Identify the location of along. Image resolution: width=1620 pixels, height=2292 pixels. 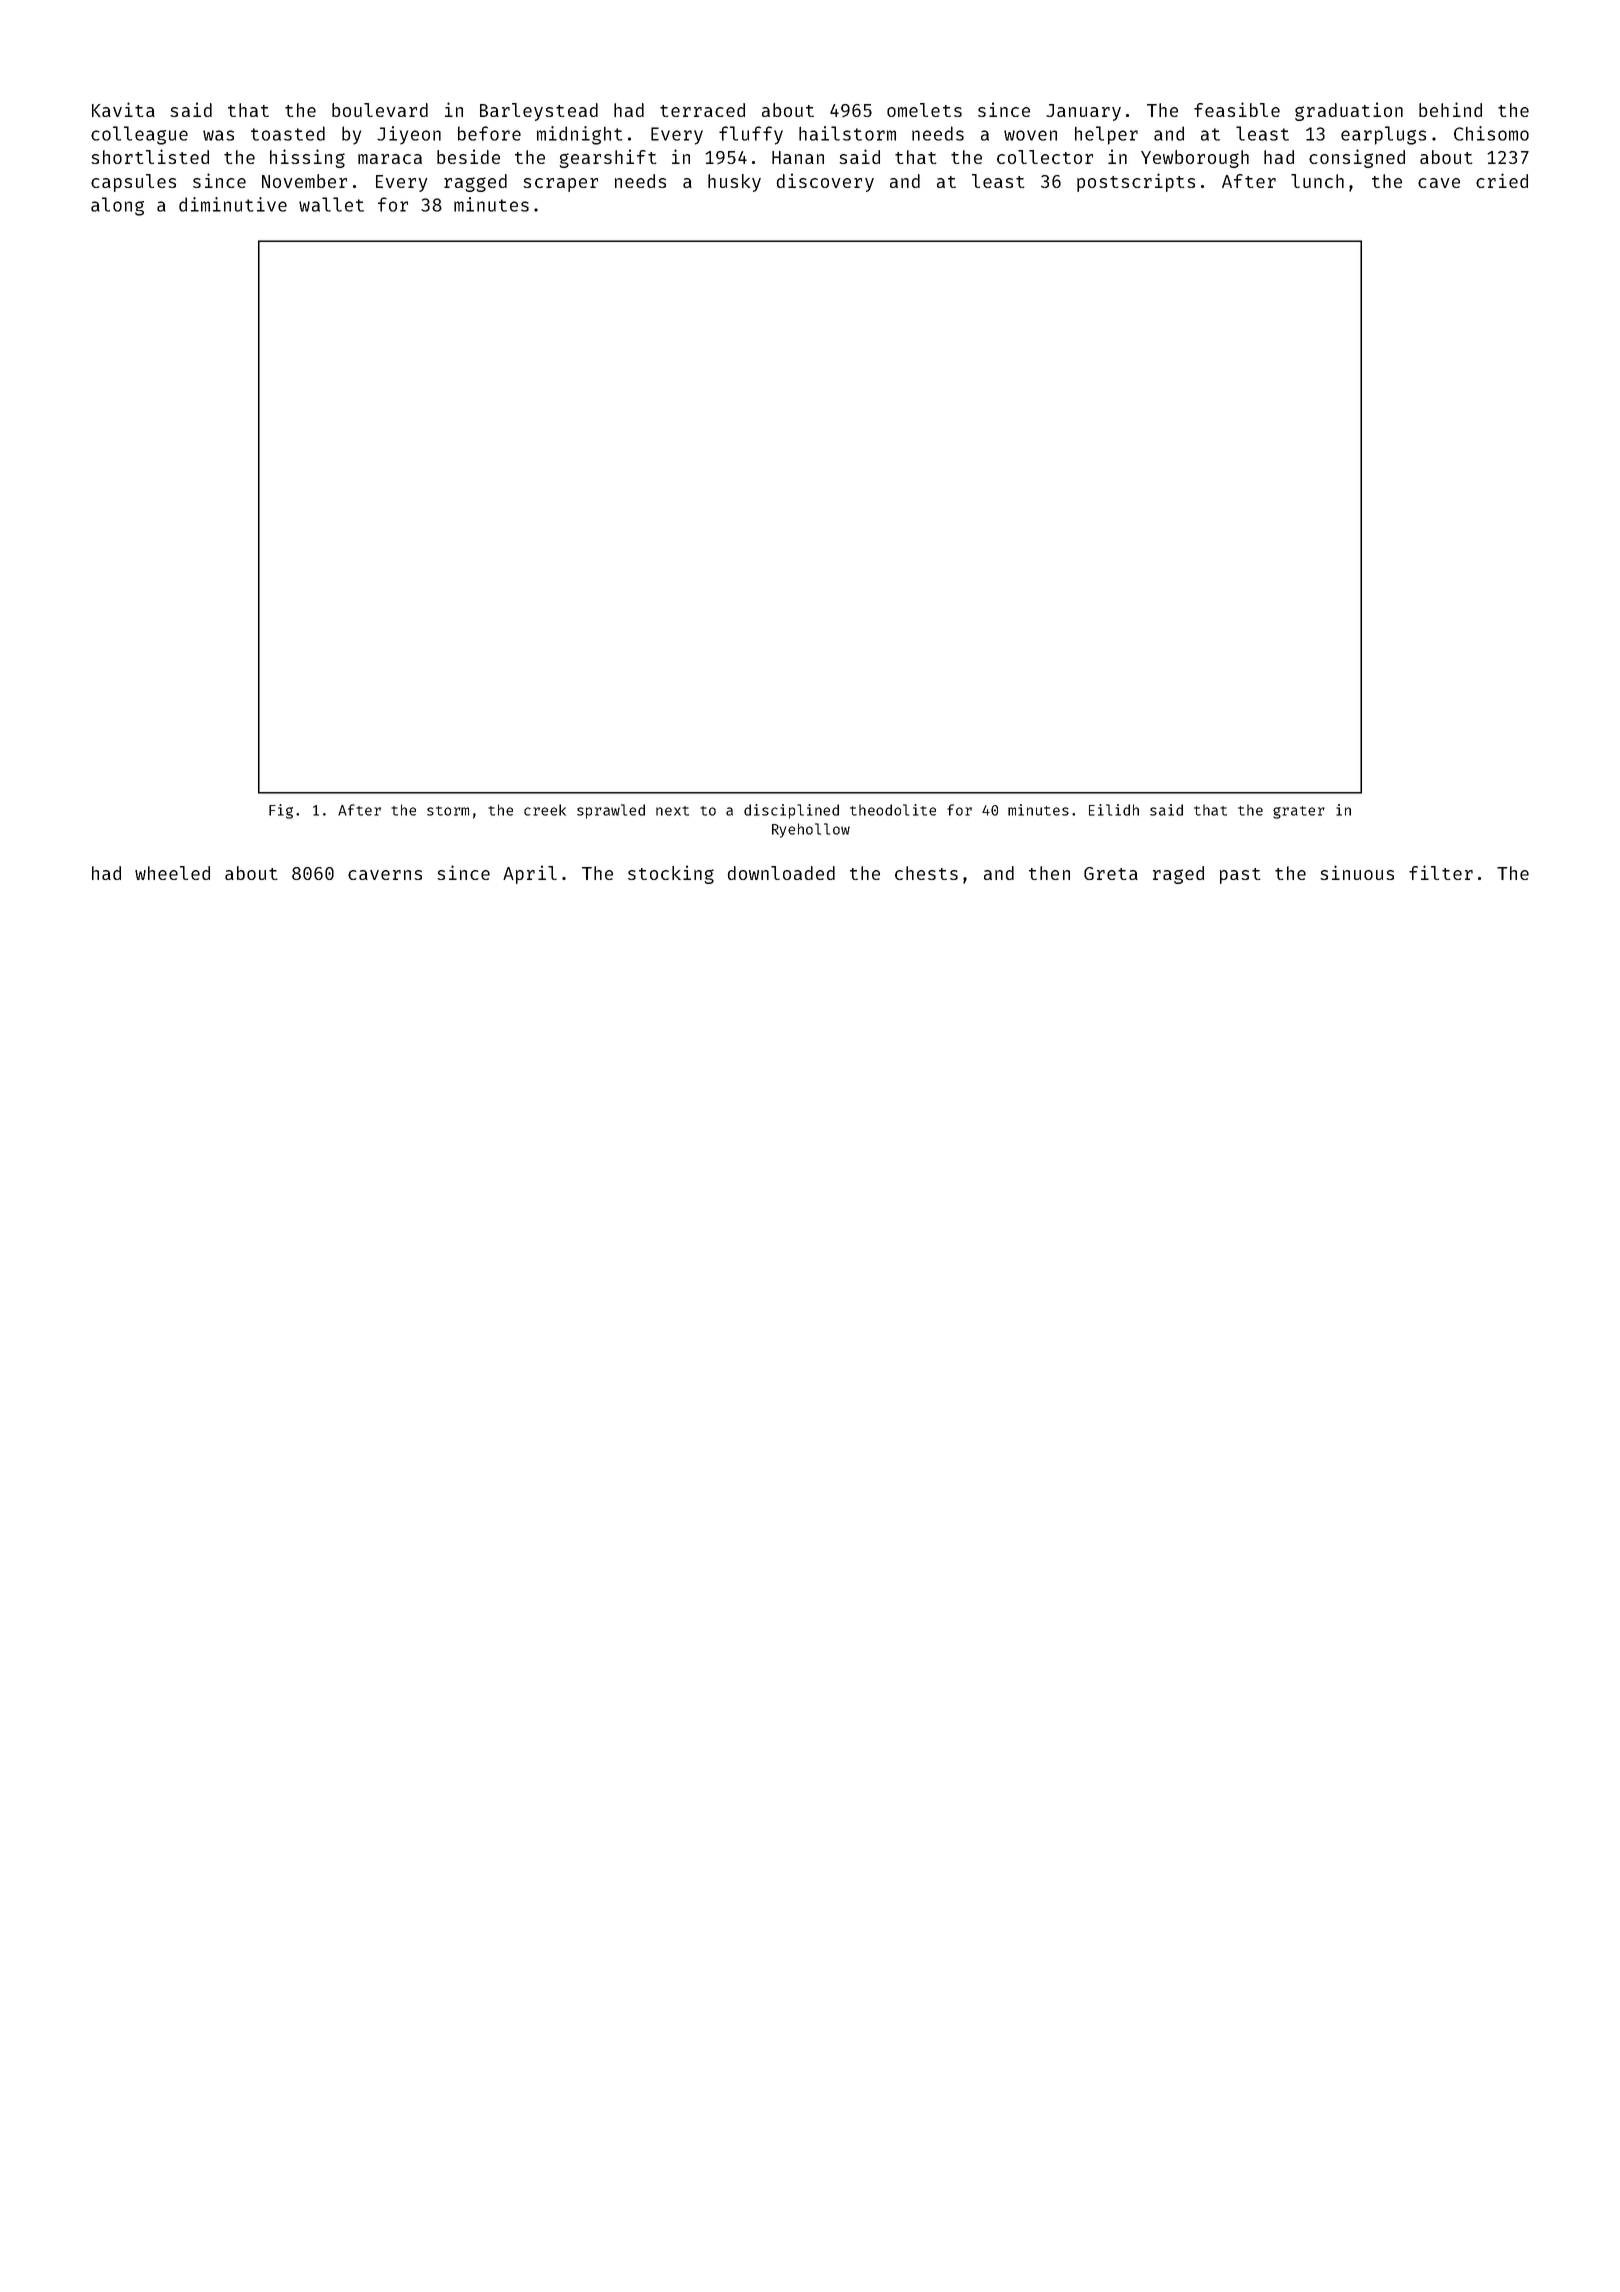
(117, 206).
